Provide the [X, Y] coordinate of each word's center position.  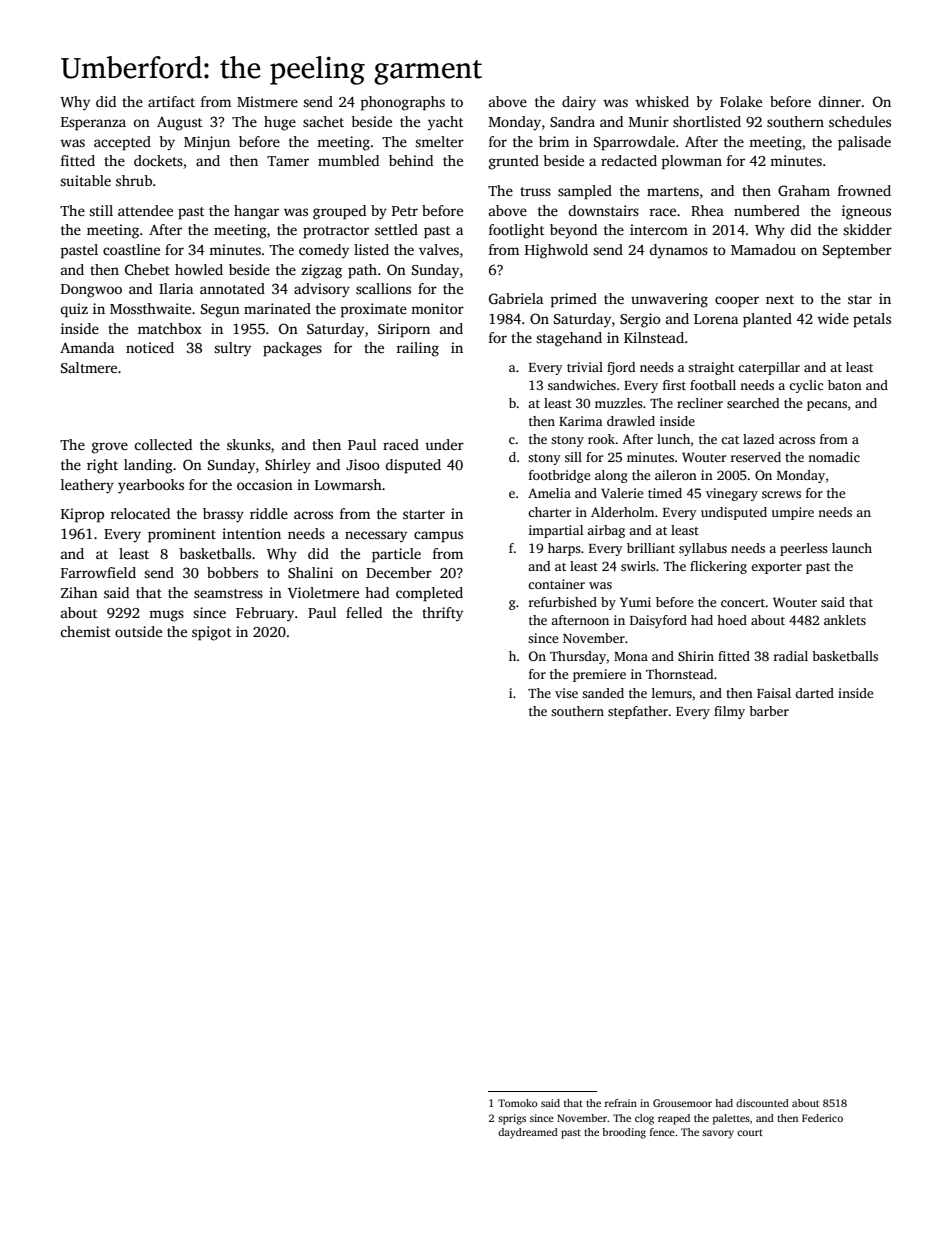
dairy [579, 103]
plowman [692, 162]
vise [566, 693]
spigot [211, 633]
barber [769, 711]
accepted [122, 143]
